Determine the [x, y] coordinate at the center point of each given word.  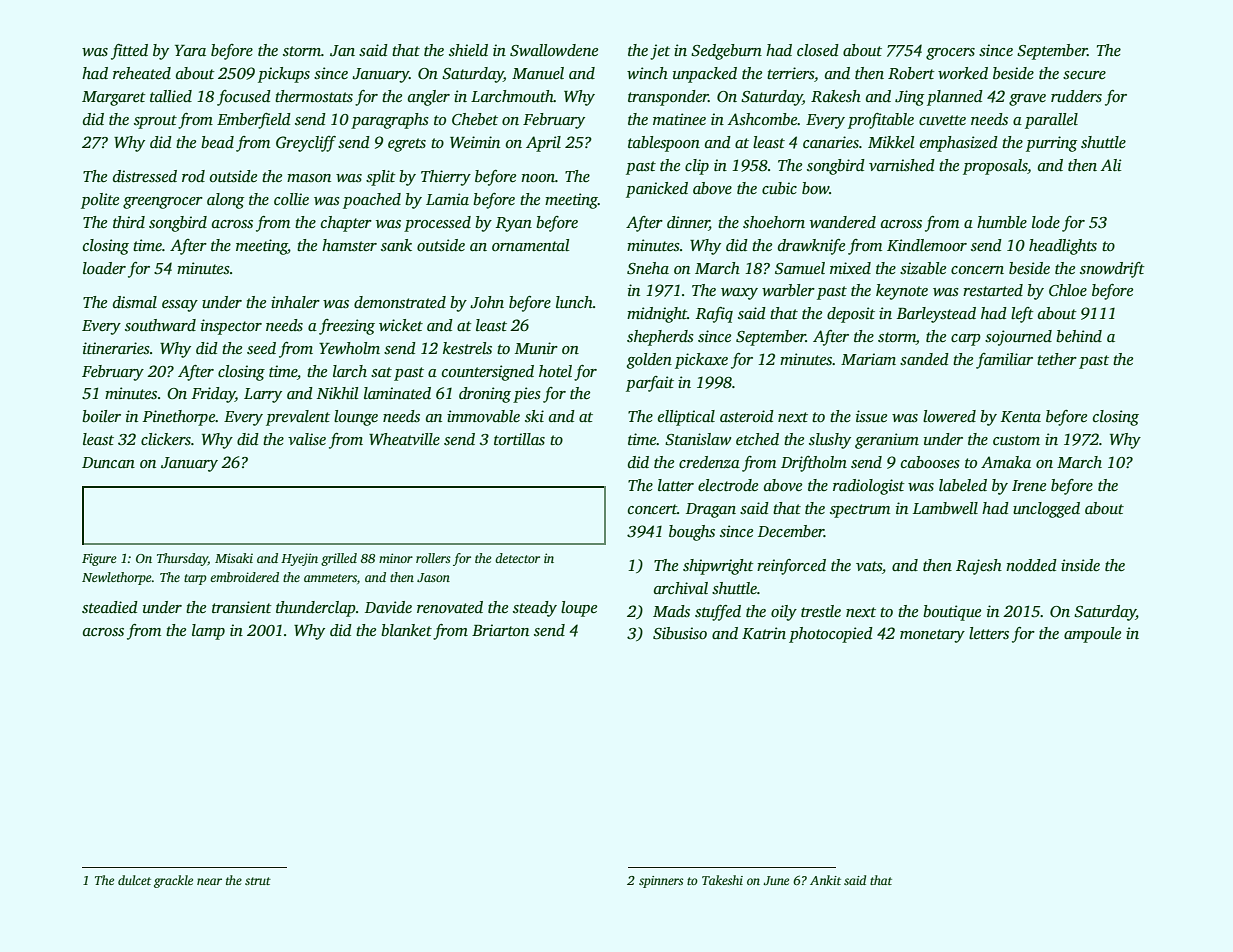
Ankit [825, 880]
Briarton [500, 630]
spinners [661, 882]
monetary [932, 636]
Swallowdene [554, 50]
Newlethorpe [117, 578]
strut [258, 881]
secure [1084, 75]
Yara [190, 50]
